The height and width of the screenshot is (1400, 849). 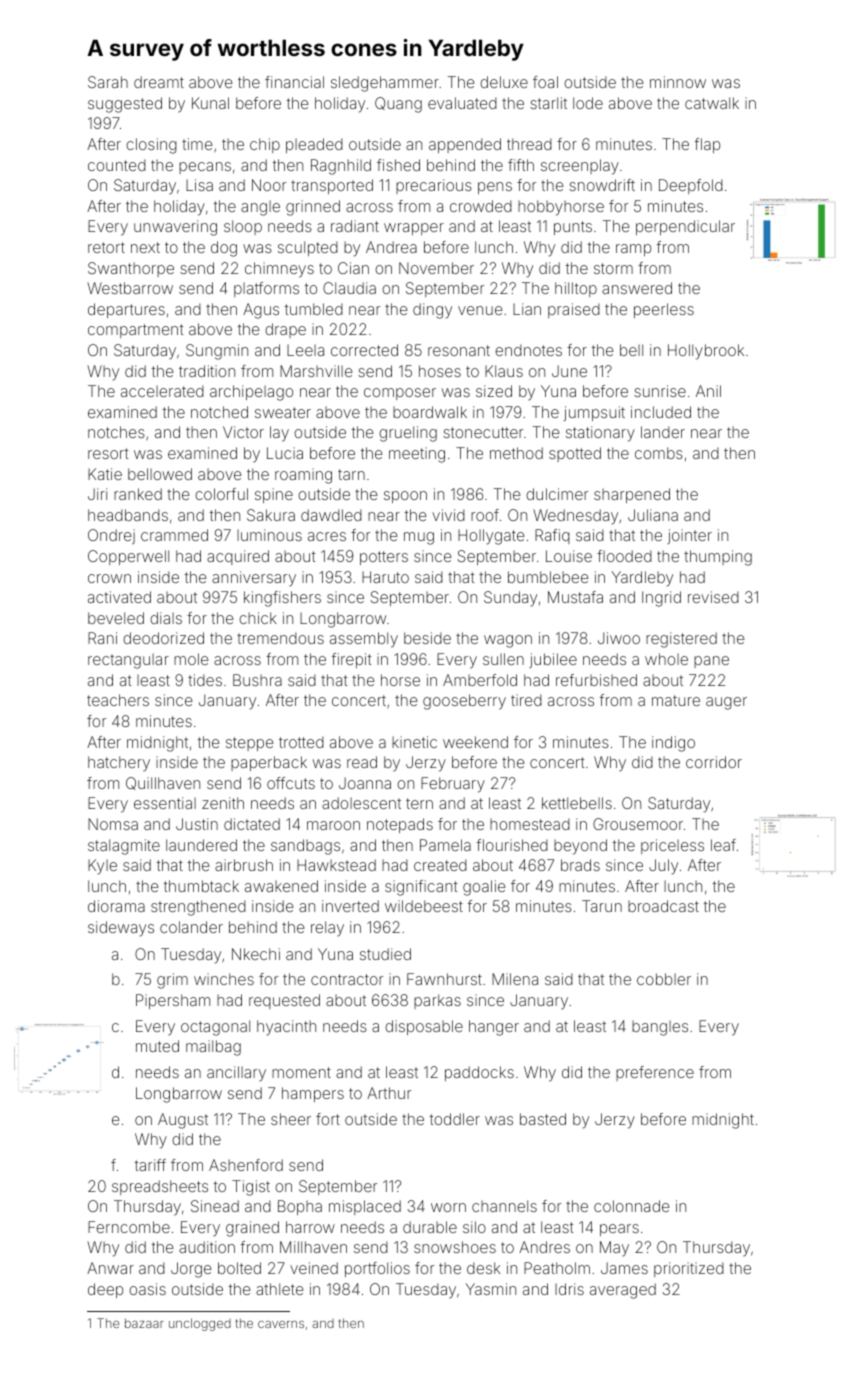 What do you see at coordinates (217, 352) in the screenshot?
I see `Sungmin` at bounding box center [217, 352].
